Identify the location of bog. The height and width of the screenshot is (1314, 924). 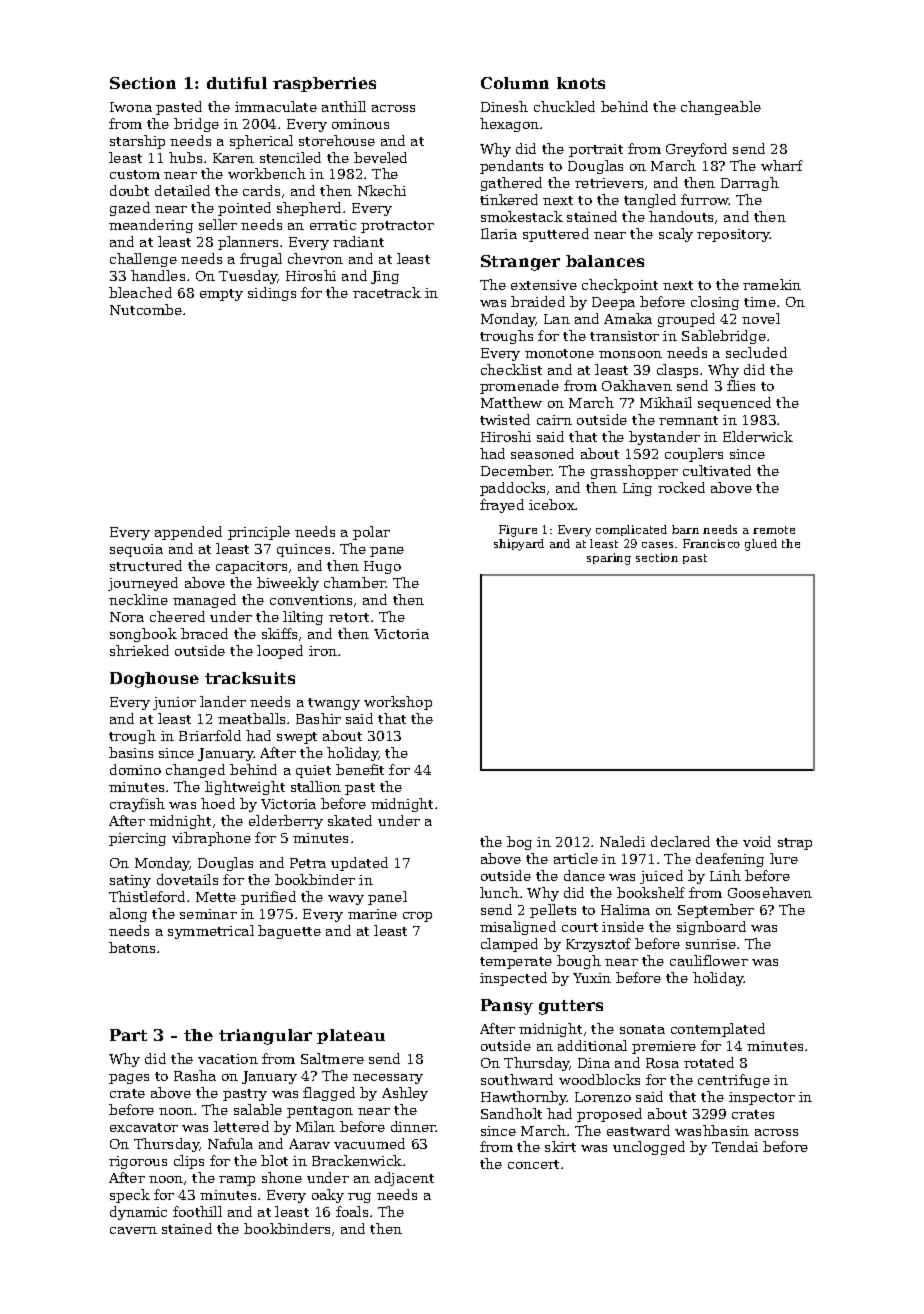
(519, 843).
